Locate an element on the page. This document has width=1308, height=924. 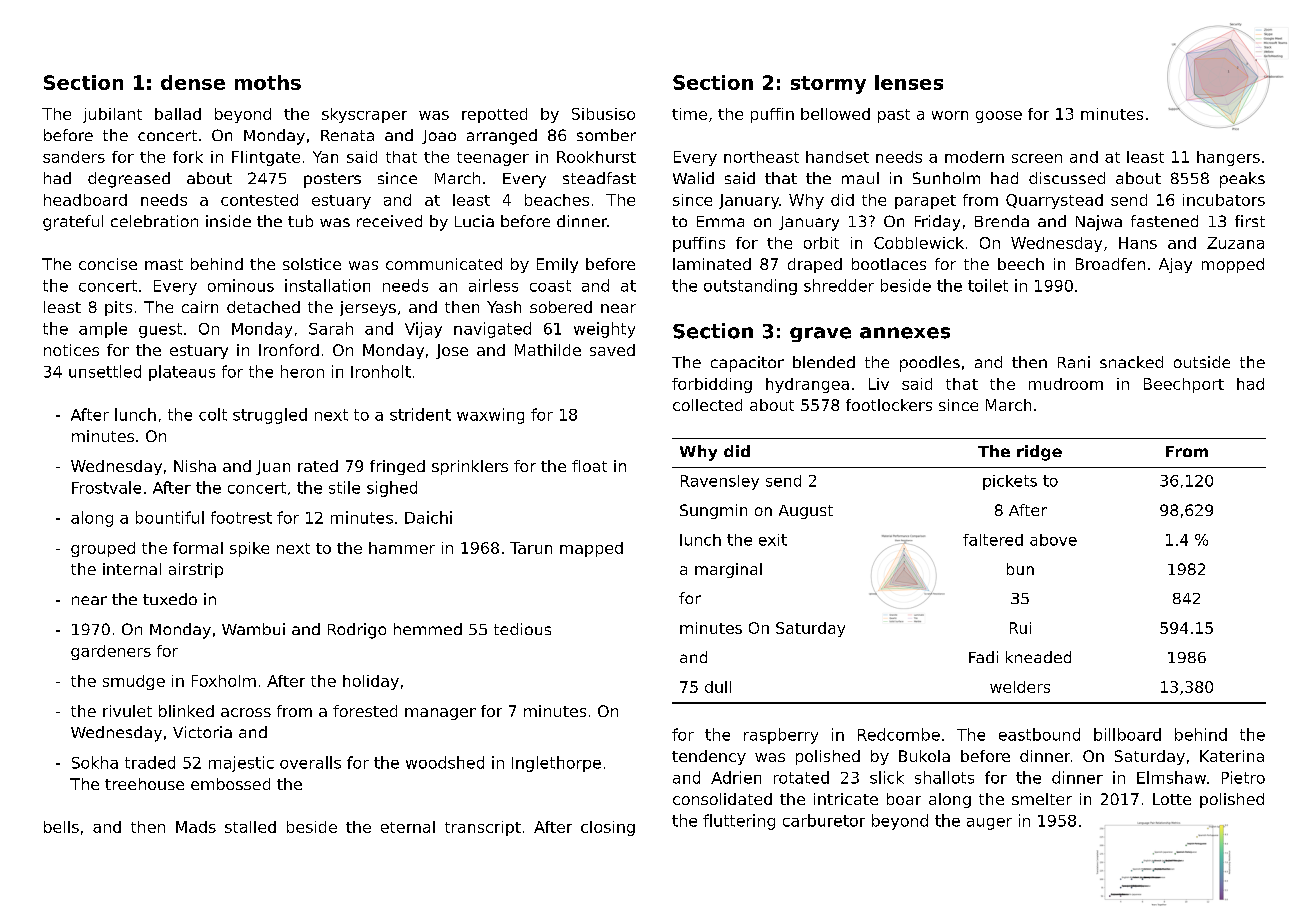
lenses is located at coordinates (909, 82).
